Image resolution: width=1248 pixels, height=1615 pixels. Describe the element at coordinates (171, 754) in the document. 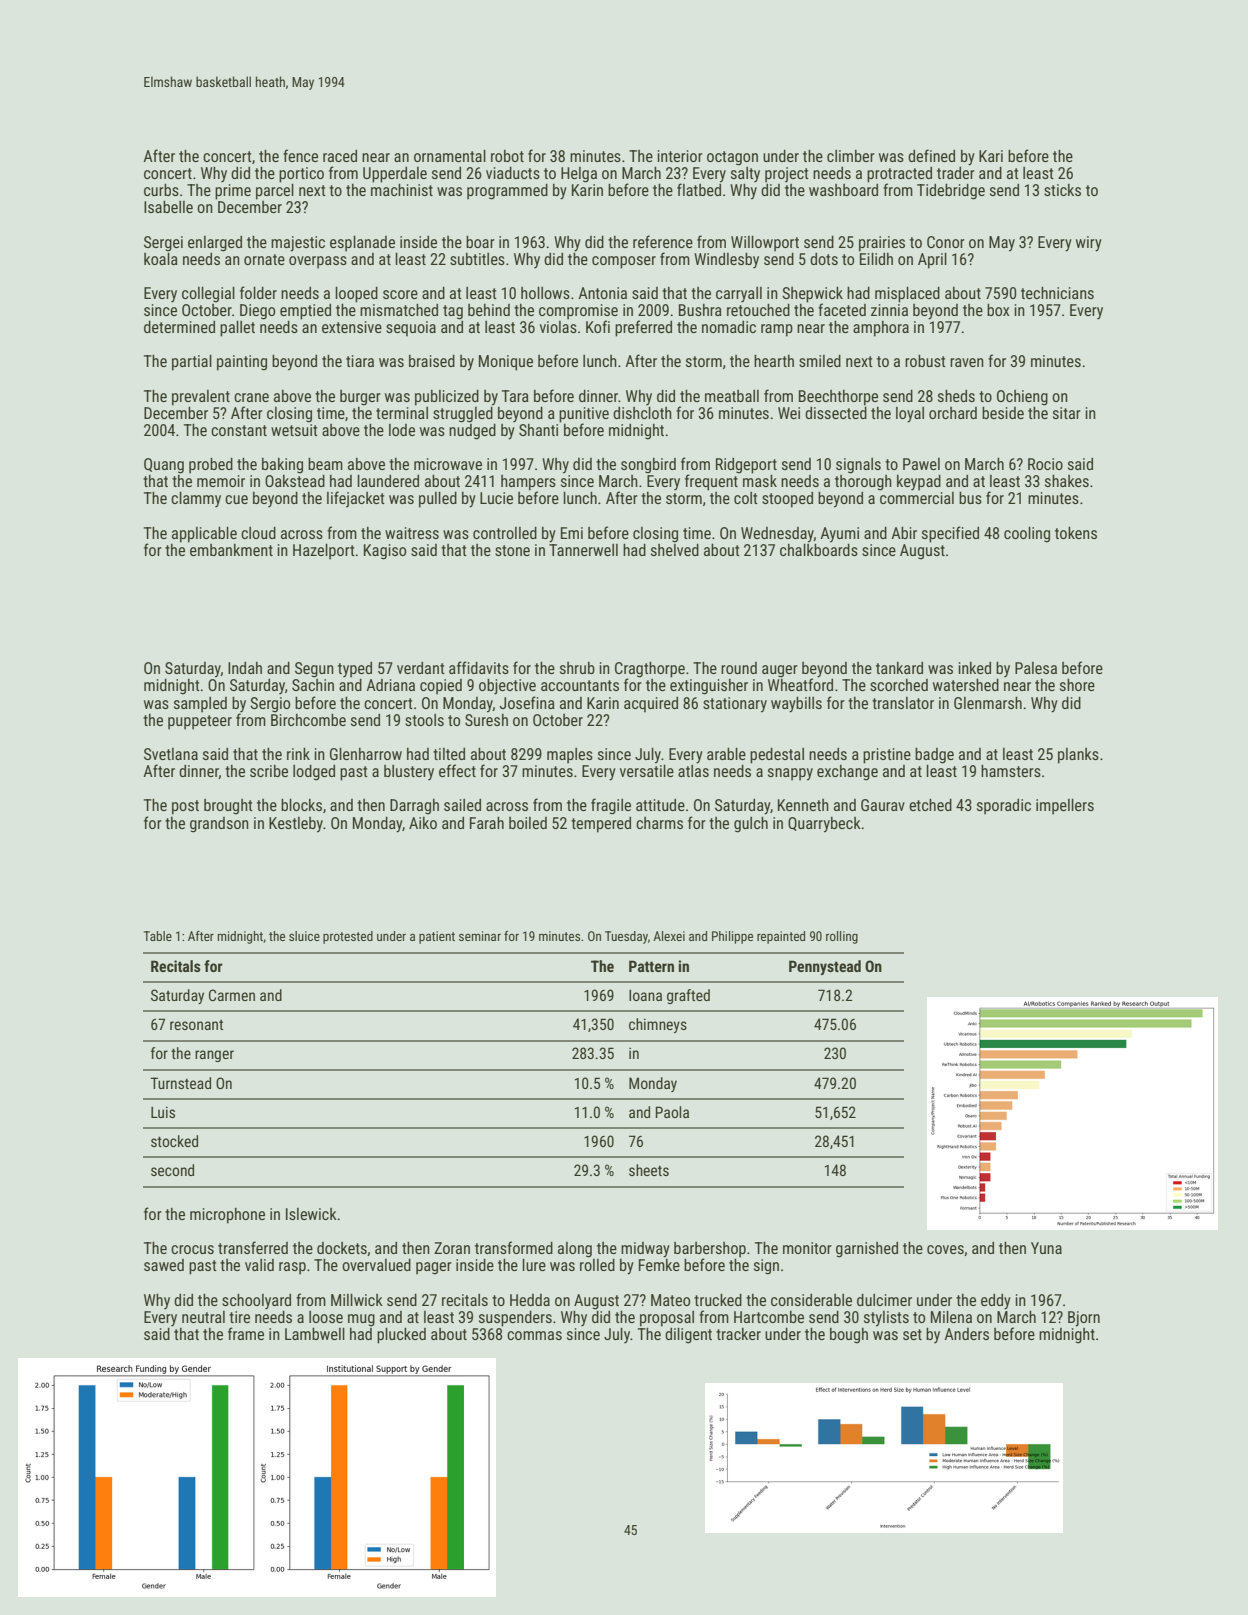

I see `Svetlana` at that location.
